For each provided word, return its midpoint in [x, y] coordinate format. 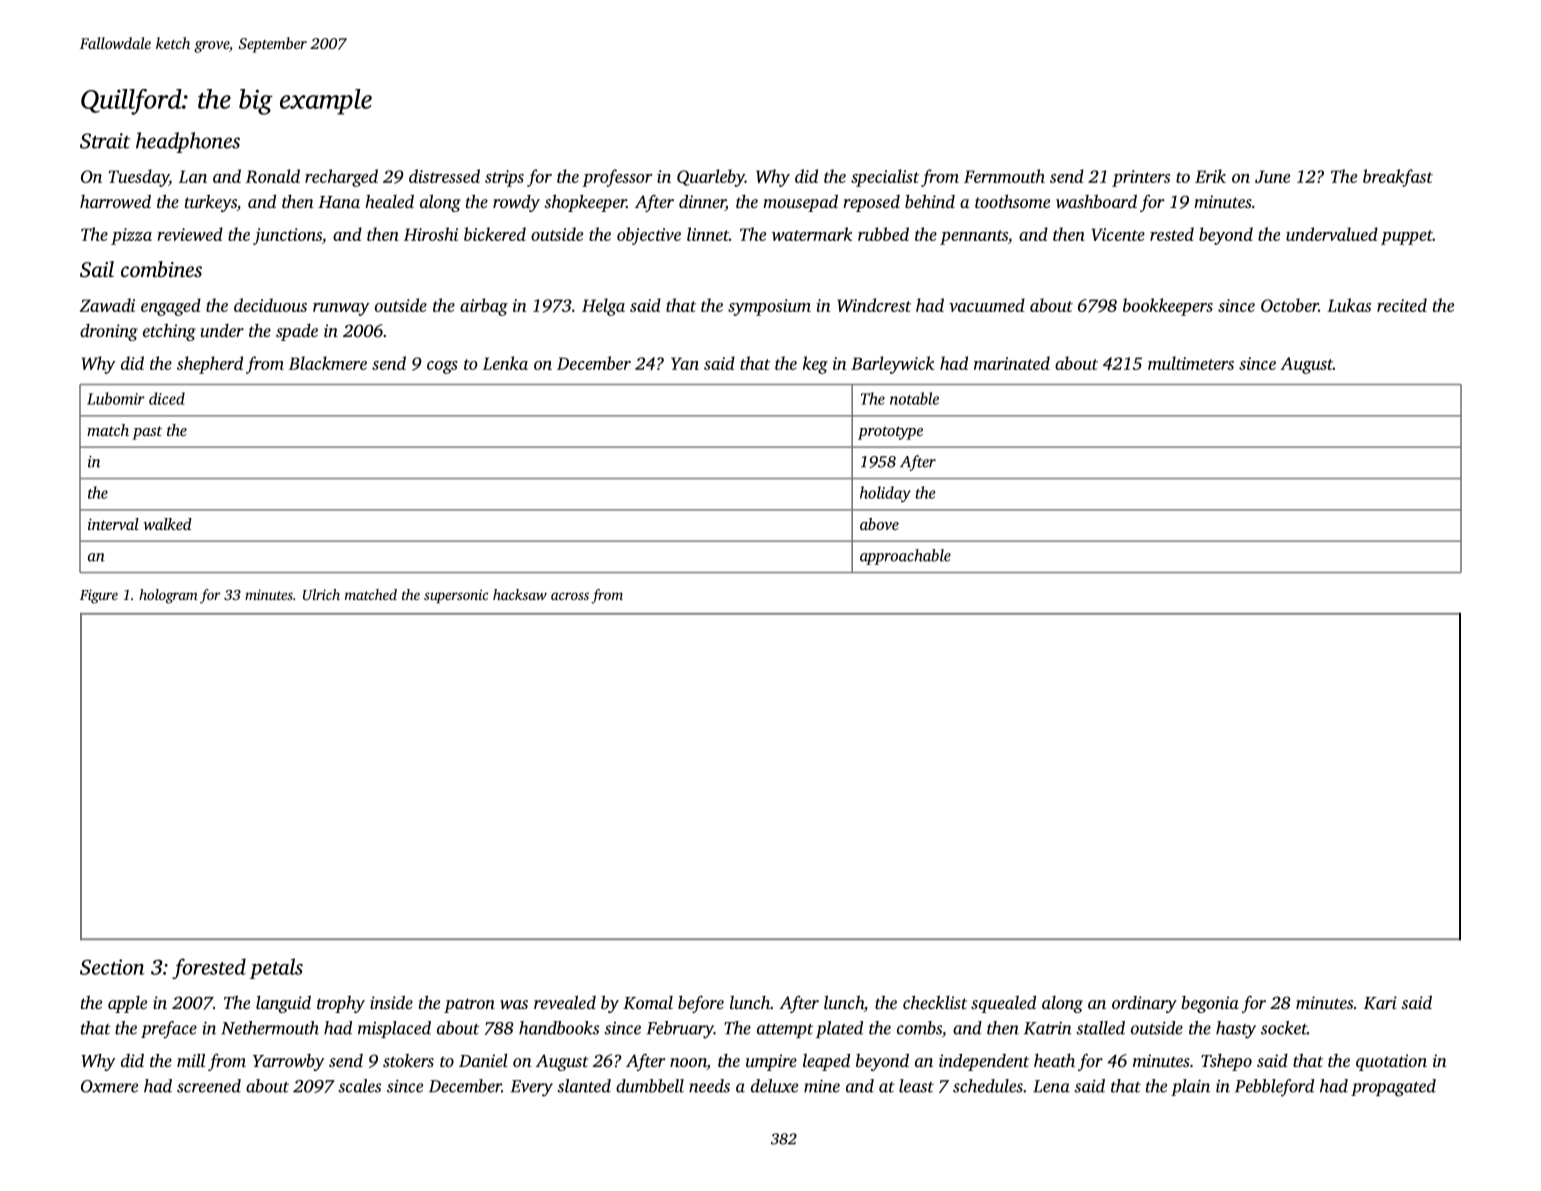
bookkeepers [1168, 307]
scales [359, 1086]
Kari [1380, 1003]
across [570, 596]
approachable [905, 557]
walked [167, 524]
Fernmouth [1004, 176]
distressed [444, 176]
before [701, 1004]
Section [112, 967]
